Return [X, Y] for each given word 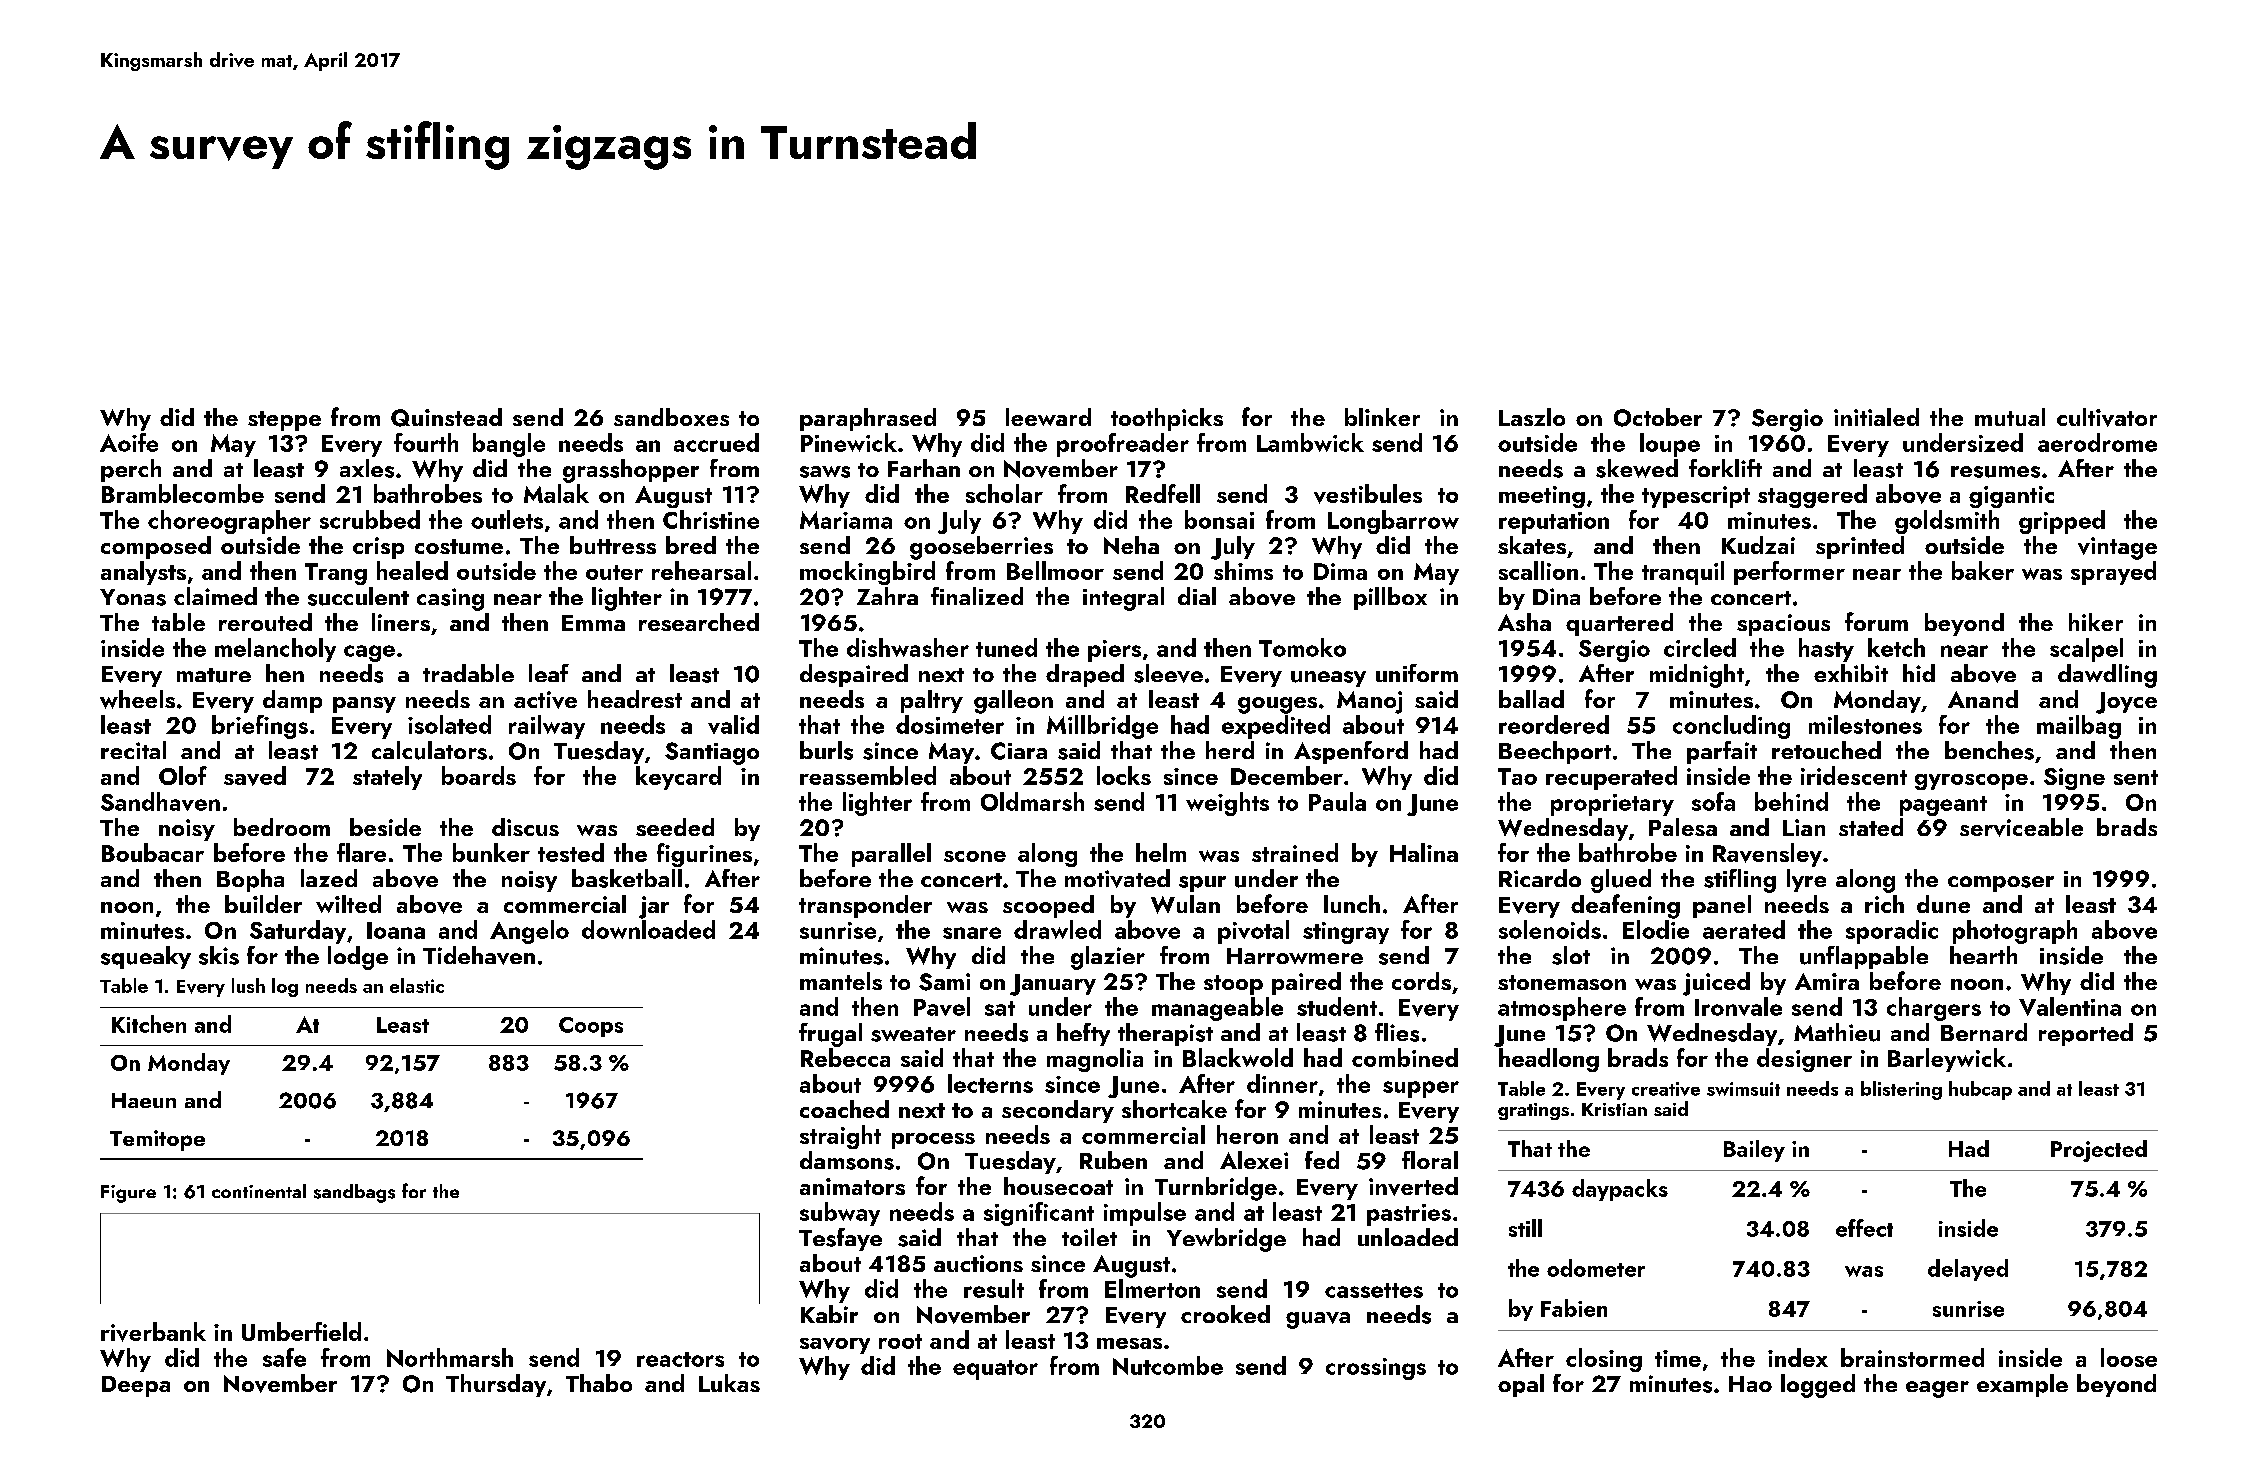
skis [219, 955]
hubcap [1980, 1090]
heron [1247, 1134]
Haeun [144, 1100]
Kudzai [1758, 545]
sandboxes [671, 417]
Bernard [1984, 1032]
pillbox [1390, 598]
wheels [137, 699]
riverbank [153, 1332]
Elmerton [1152, 1288]
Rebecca [845, 1057]
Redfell [1163, 493]
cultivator [2107, 417]
